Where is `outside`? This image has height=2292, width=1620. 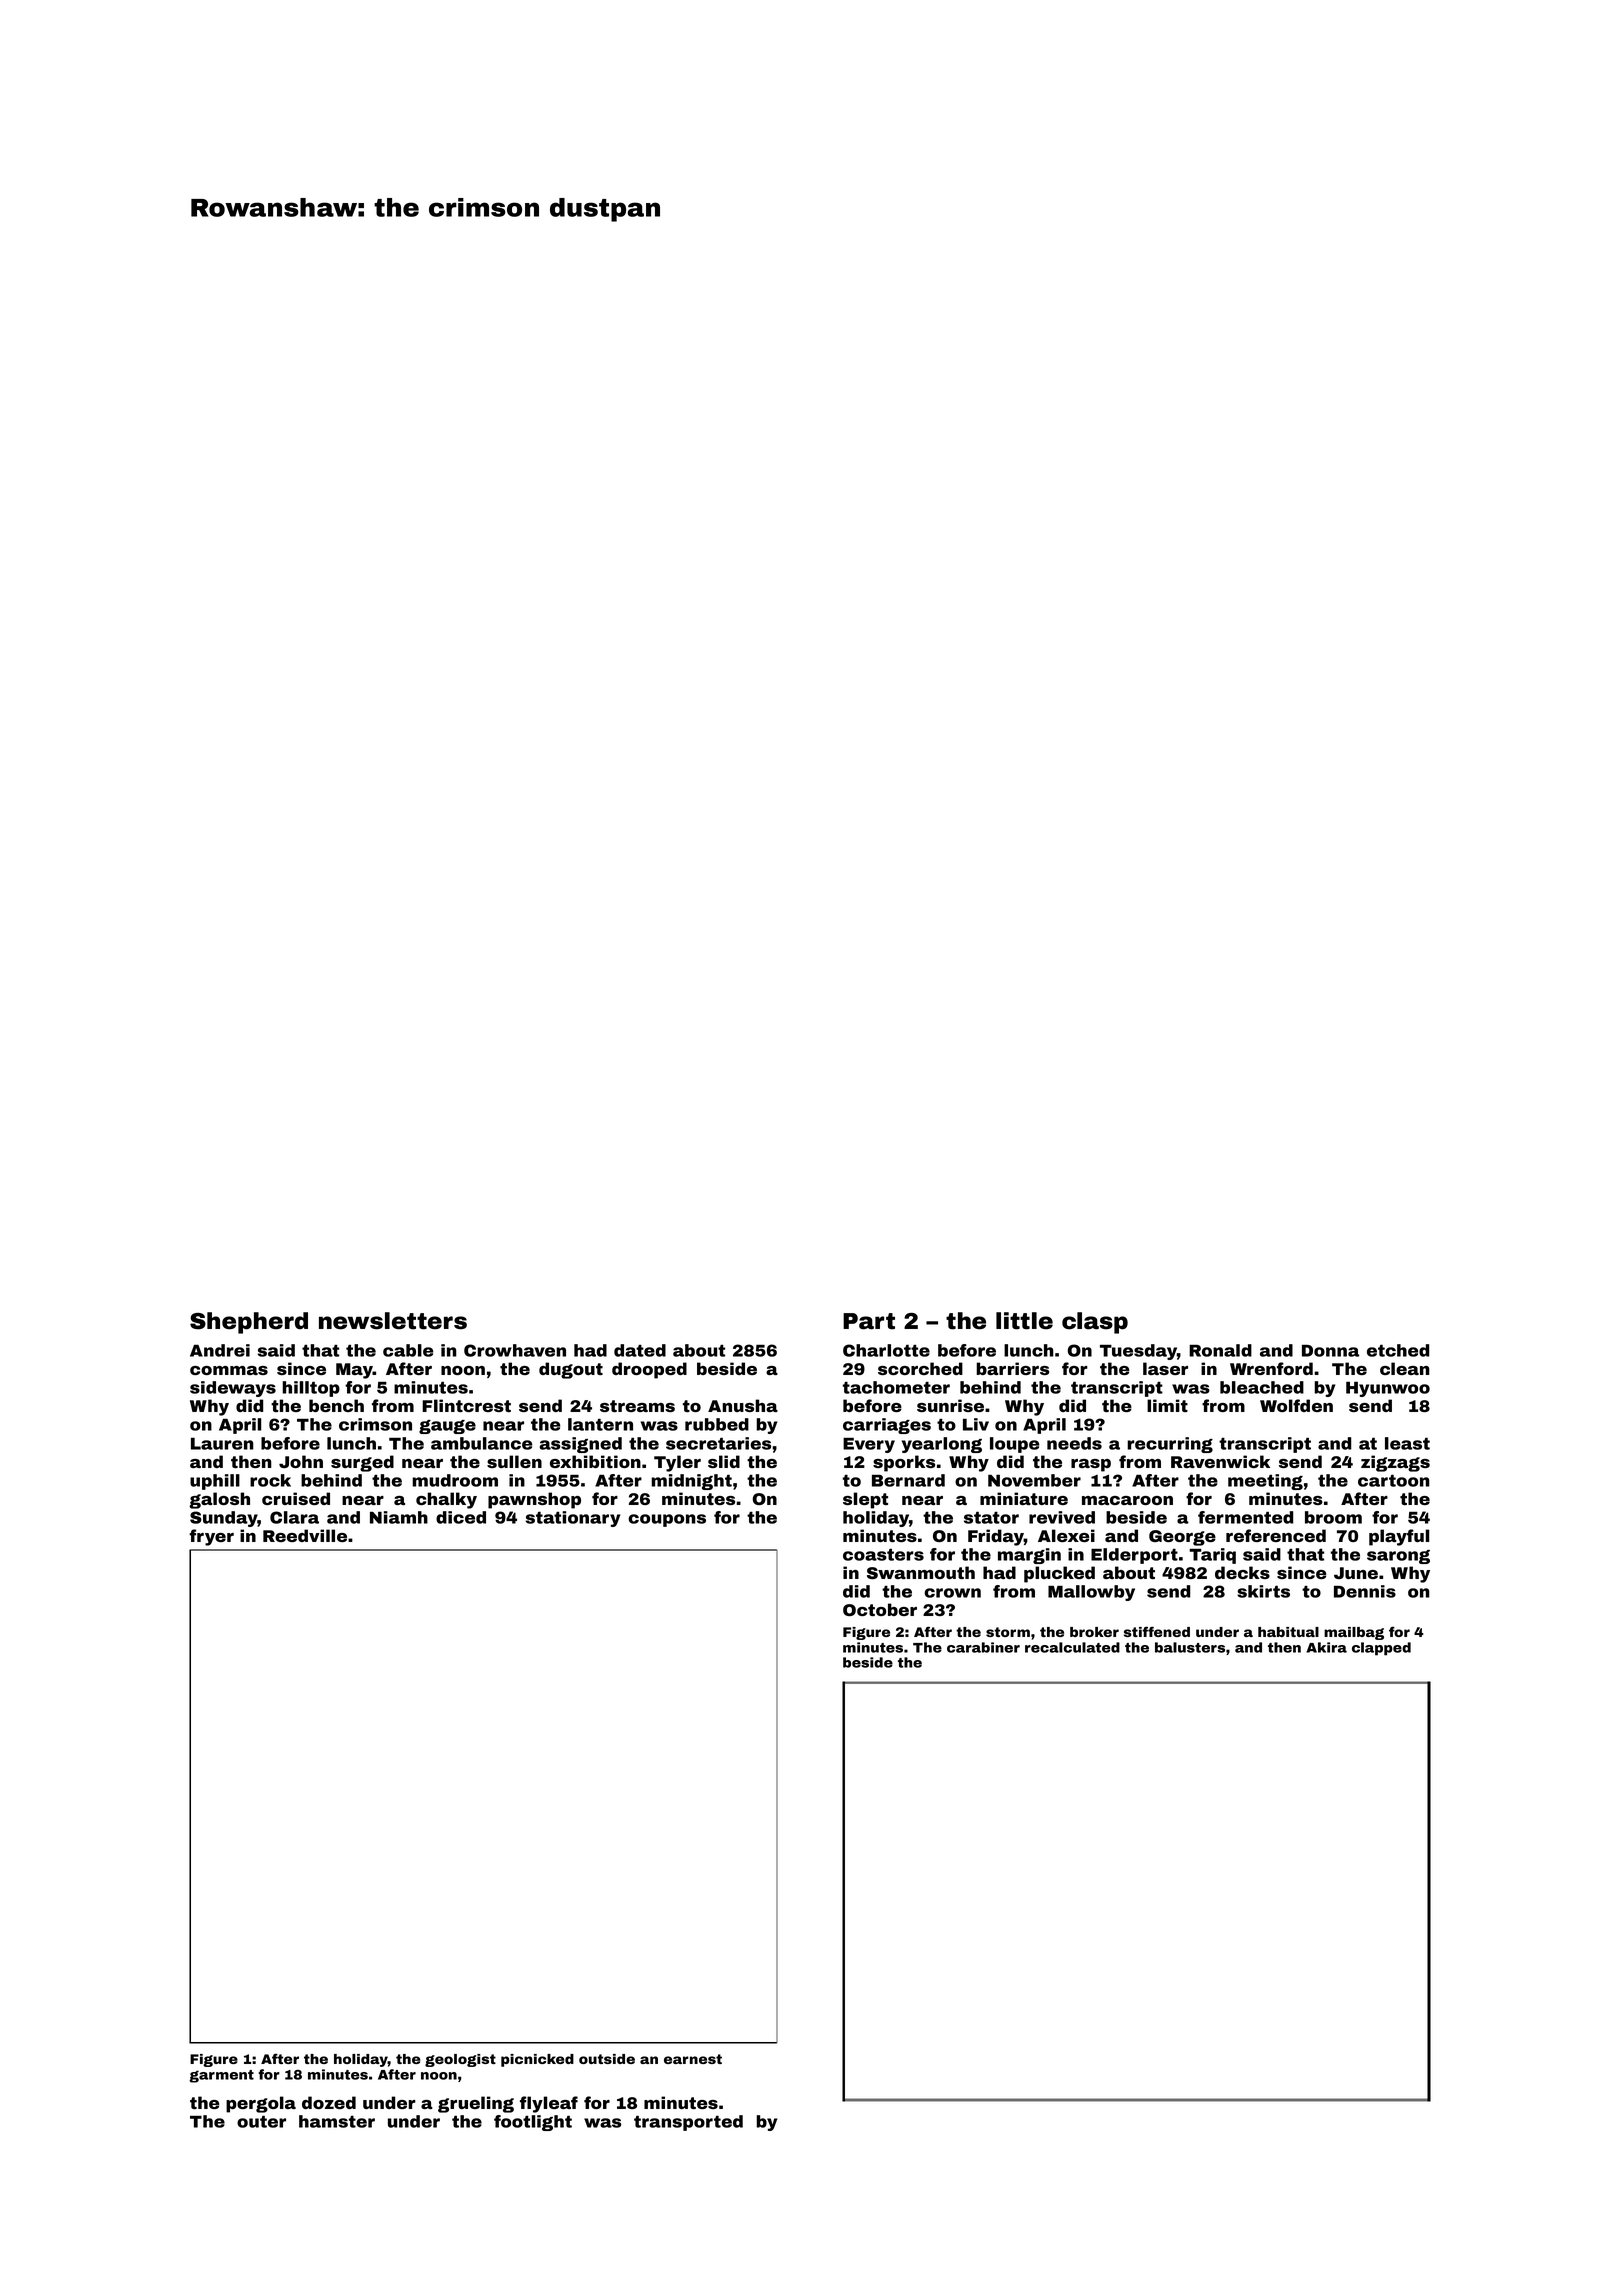 outside is located at coordinates (607, 2059).
